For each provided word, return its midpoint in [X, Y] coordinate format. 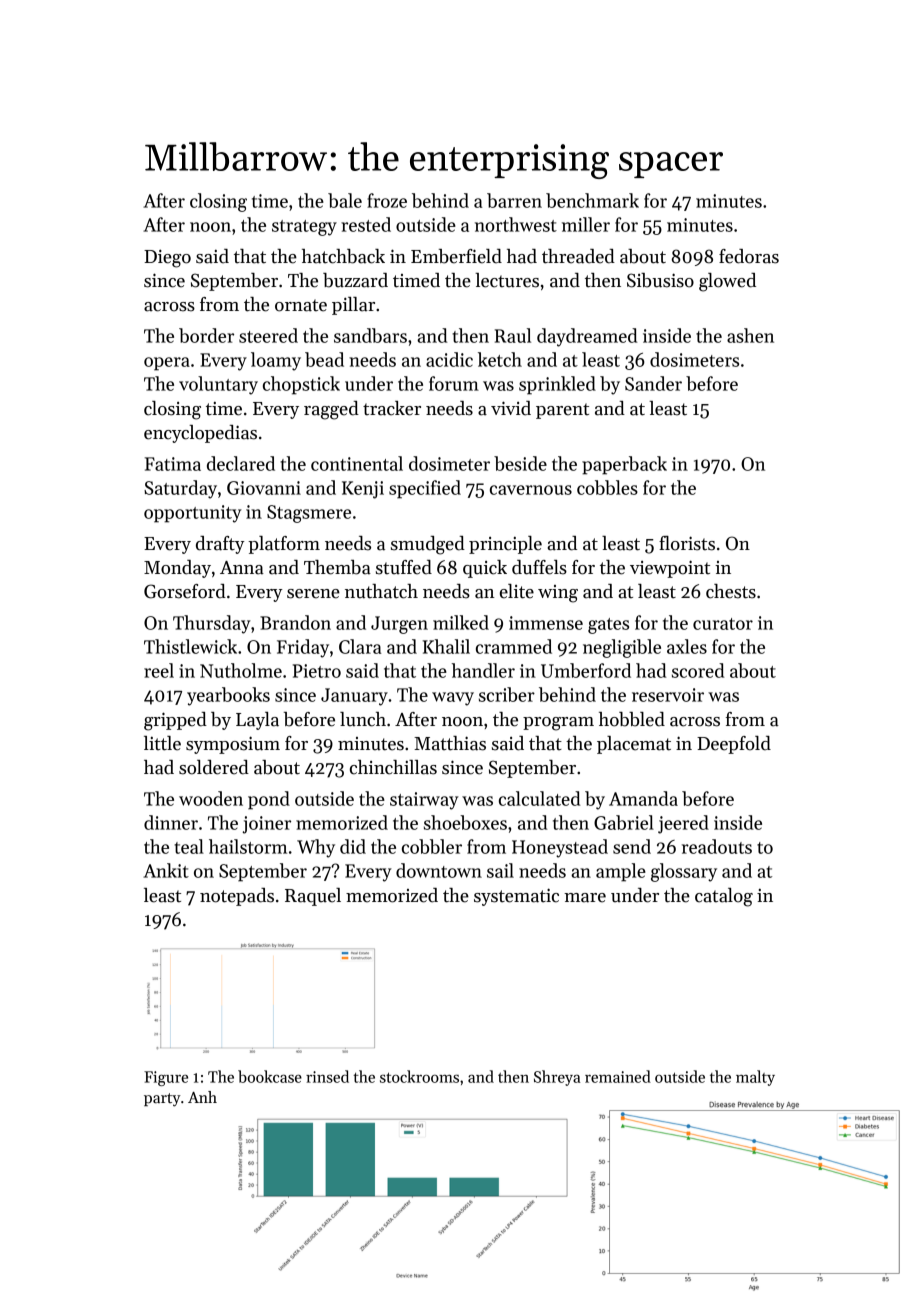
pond [269, 800]
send [632, 846]
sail [500, 870]
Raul [513, 335]
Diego [167, 258]
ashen [750, 335]
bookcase [270, 1076]
